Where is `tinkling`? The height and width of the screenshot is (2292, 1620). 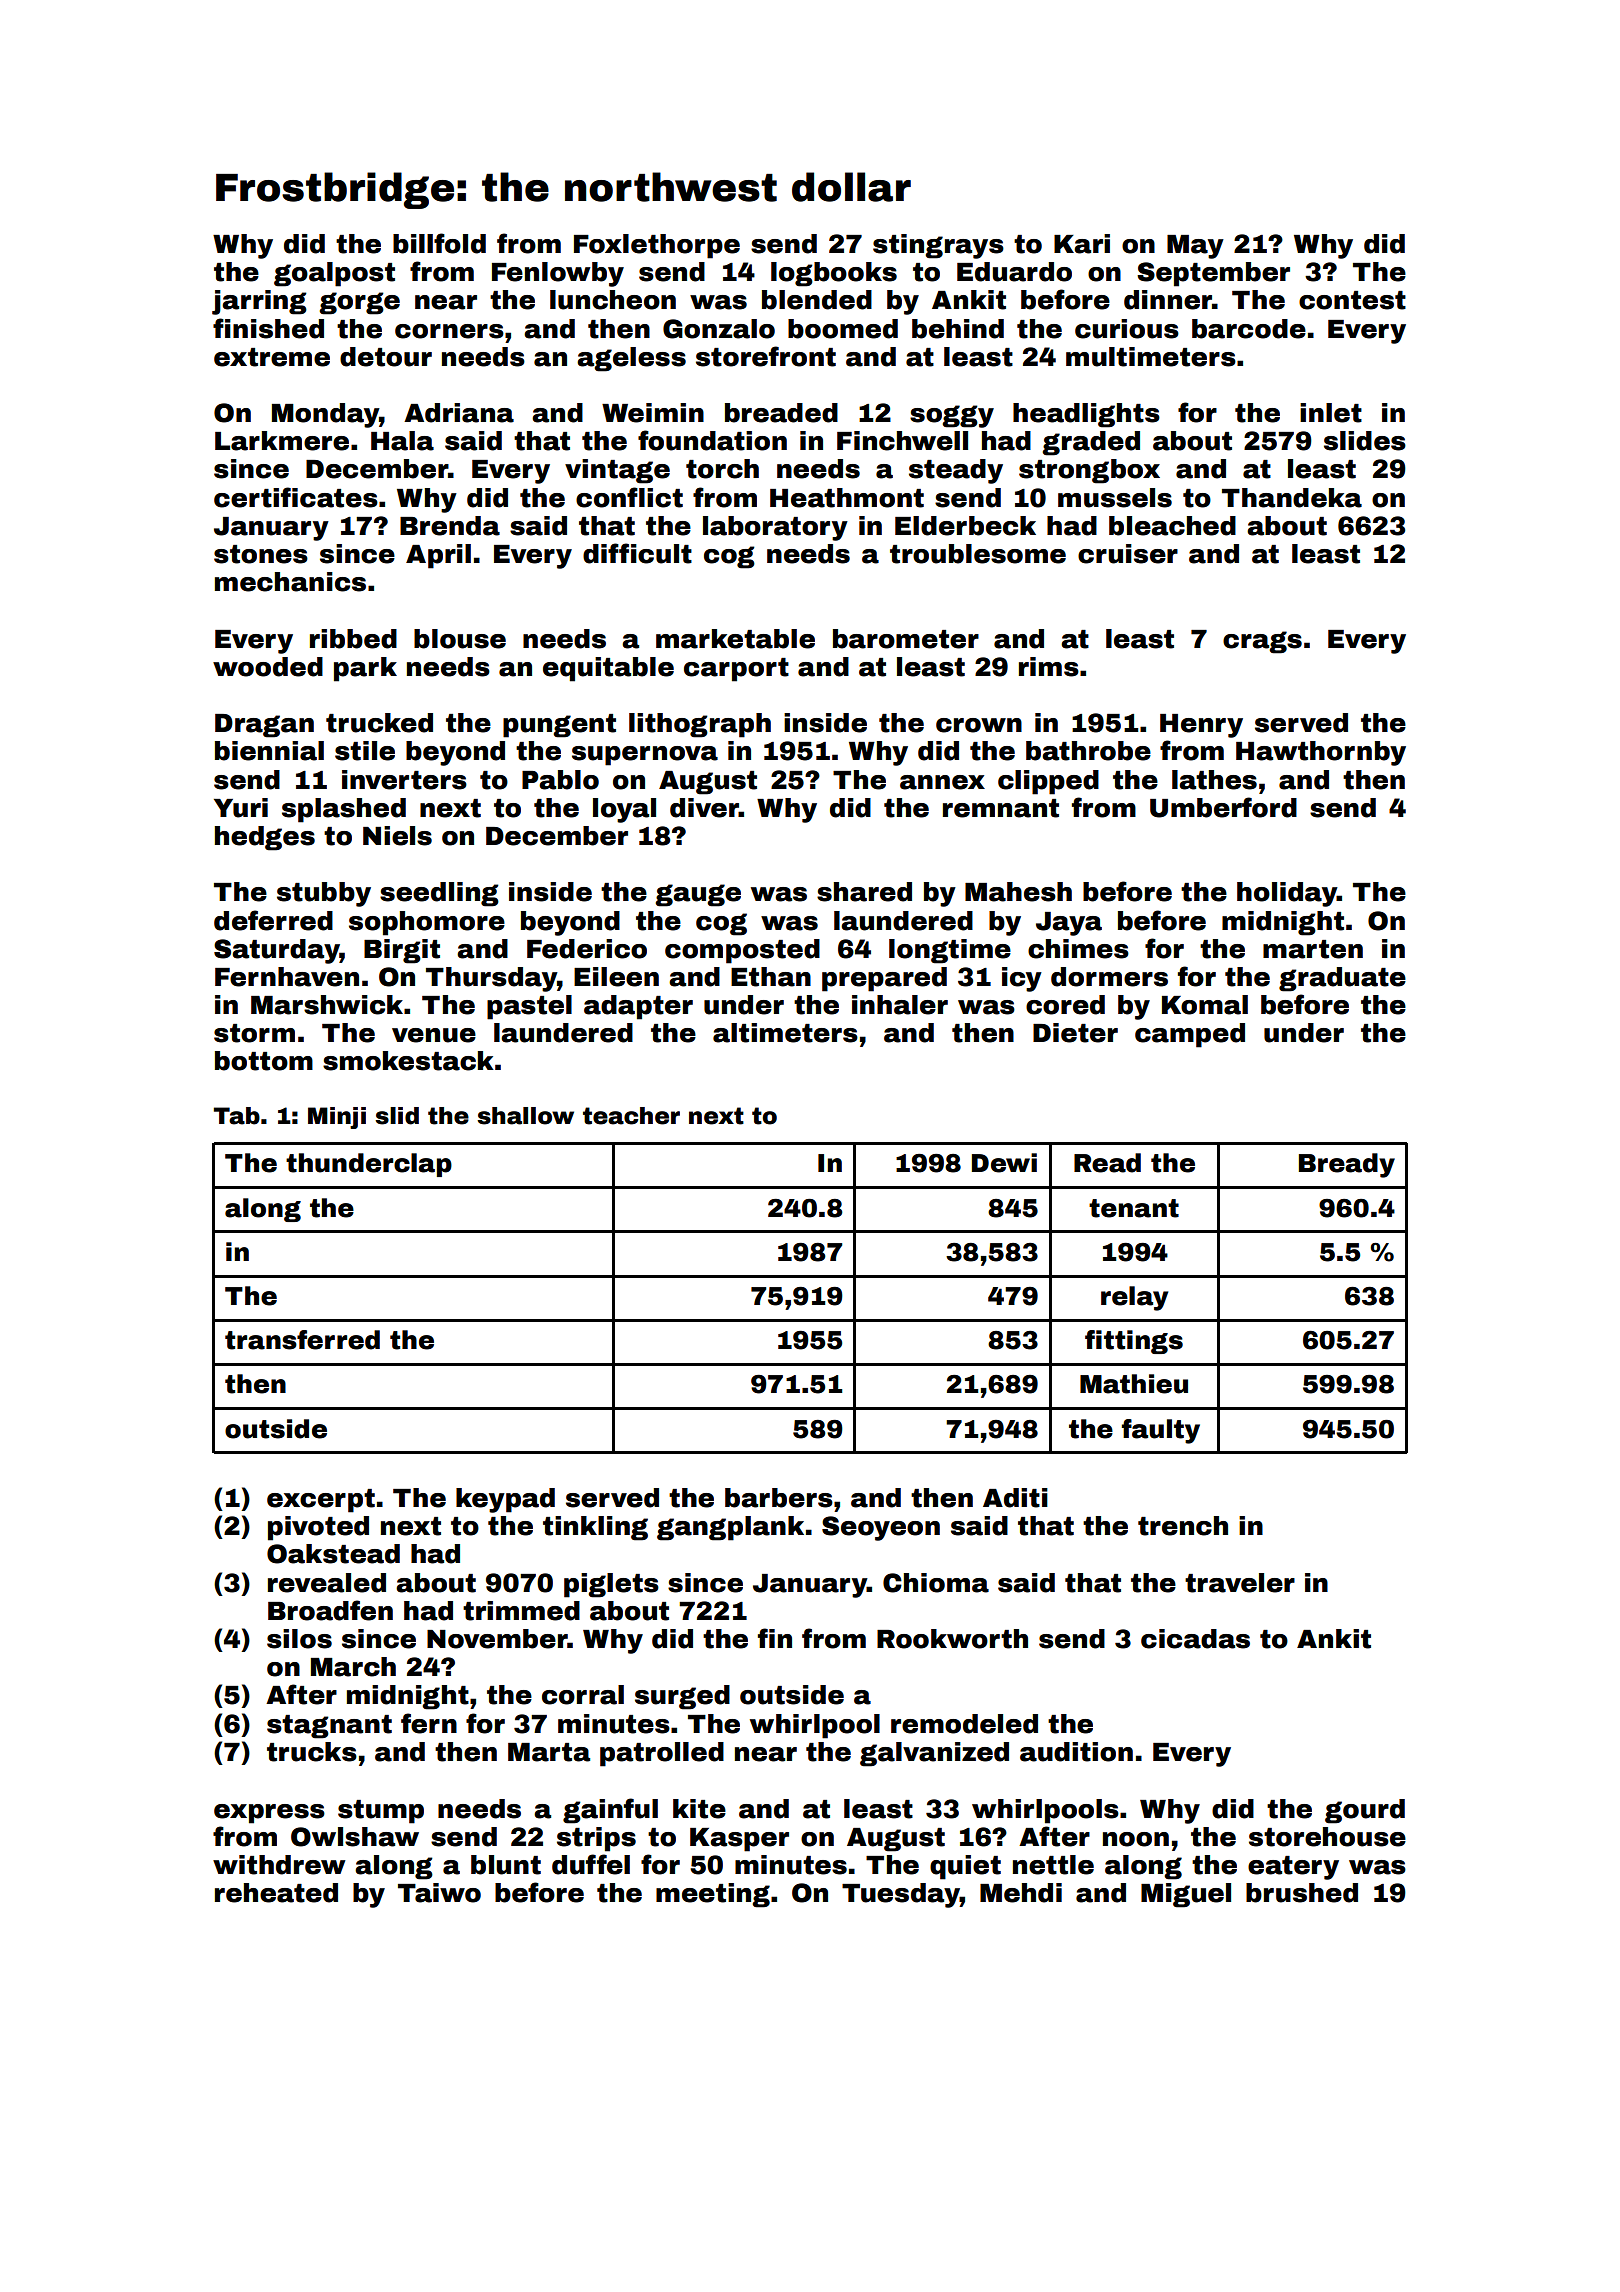
tinkling is located at coordinates (595, 1528).
